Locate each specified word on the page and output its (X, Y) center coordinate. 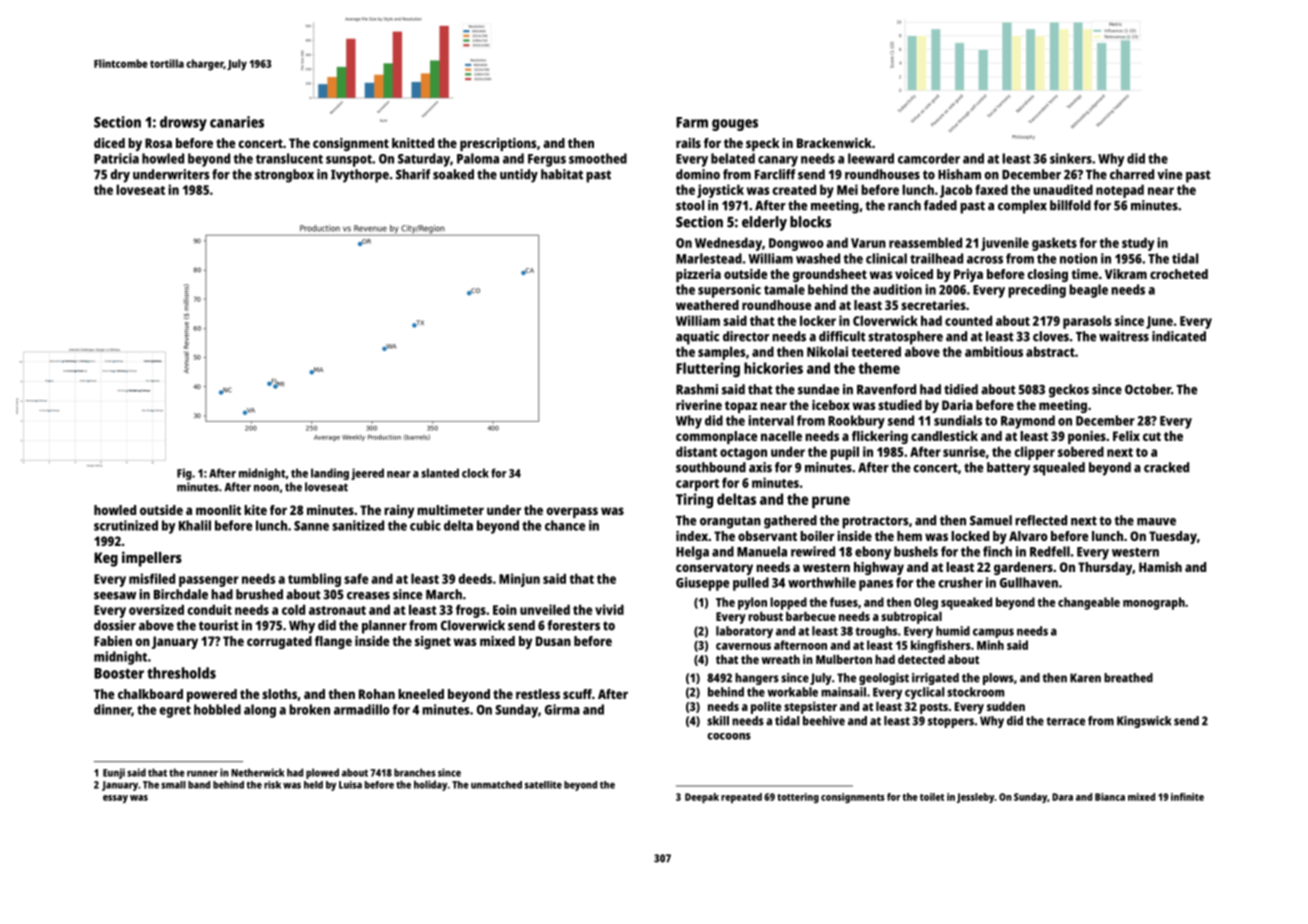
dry (120, 176)
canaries (237, 122)
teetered (876, 351)
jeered (367, 474)
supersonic (729, 291)
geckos (1069, 391)
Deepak (702, 798)
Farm (692, 122)
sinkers (1071, 158)
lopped (788, 603)
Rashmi (697, 389)
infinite (1187, 797)
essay (115, 799)
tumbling (314, 580)
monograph (1154, 603)
